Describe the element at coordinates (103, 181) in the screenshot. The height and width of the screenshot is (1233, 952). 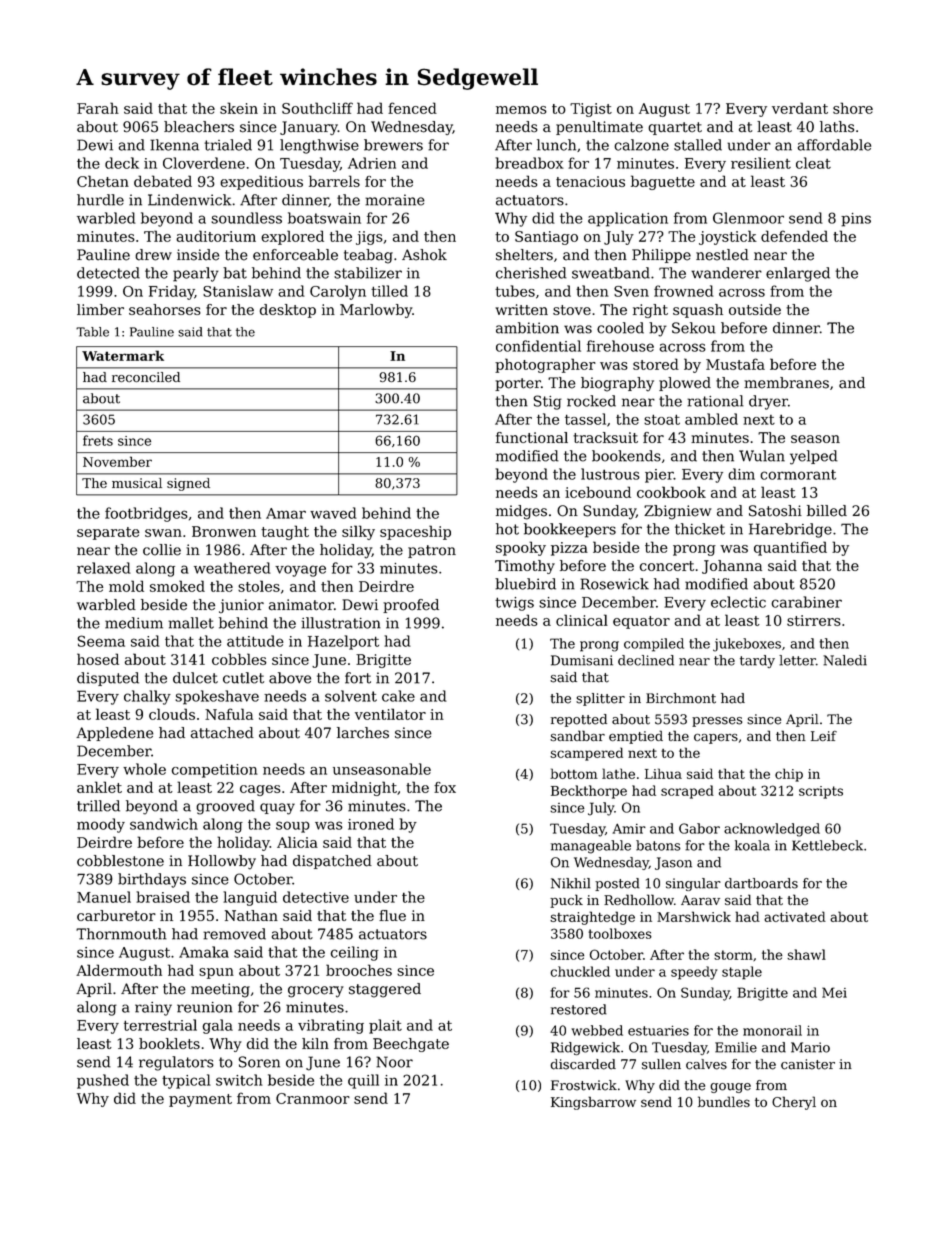
I see `Chetan` at that location.
